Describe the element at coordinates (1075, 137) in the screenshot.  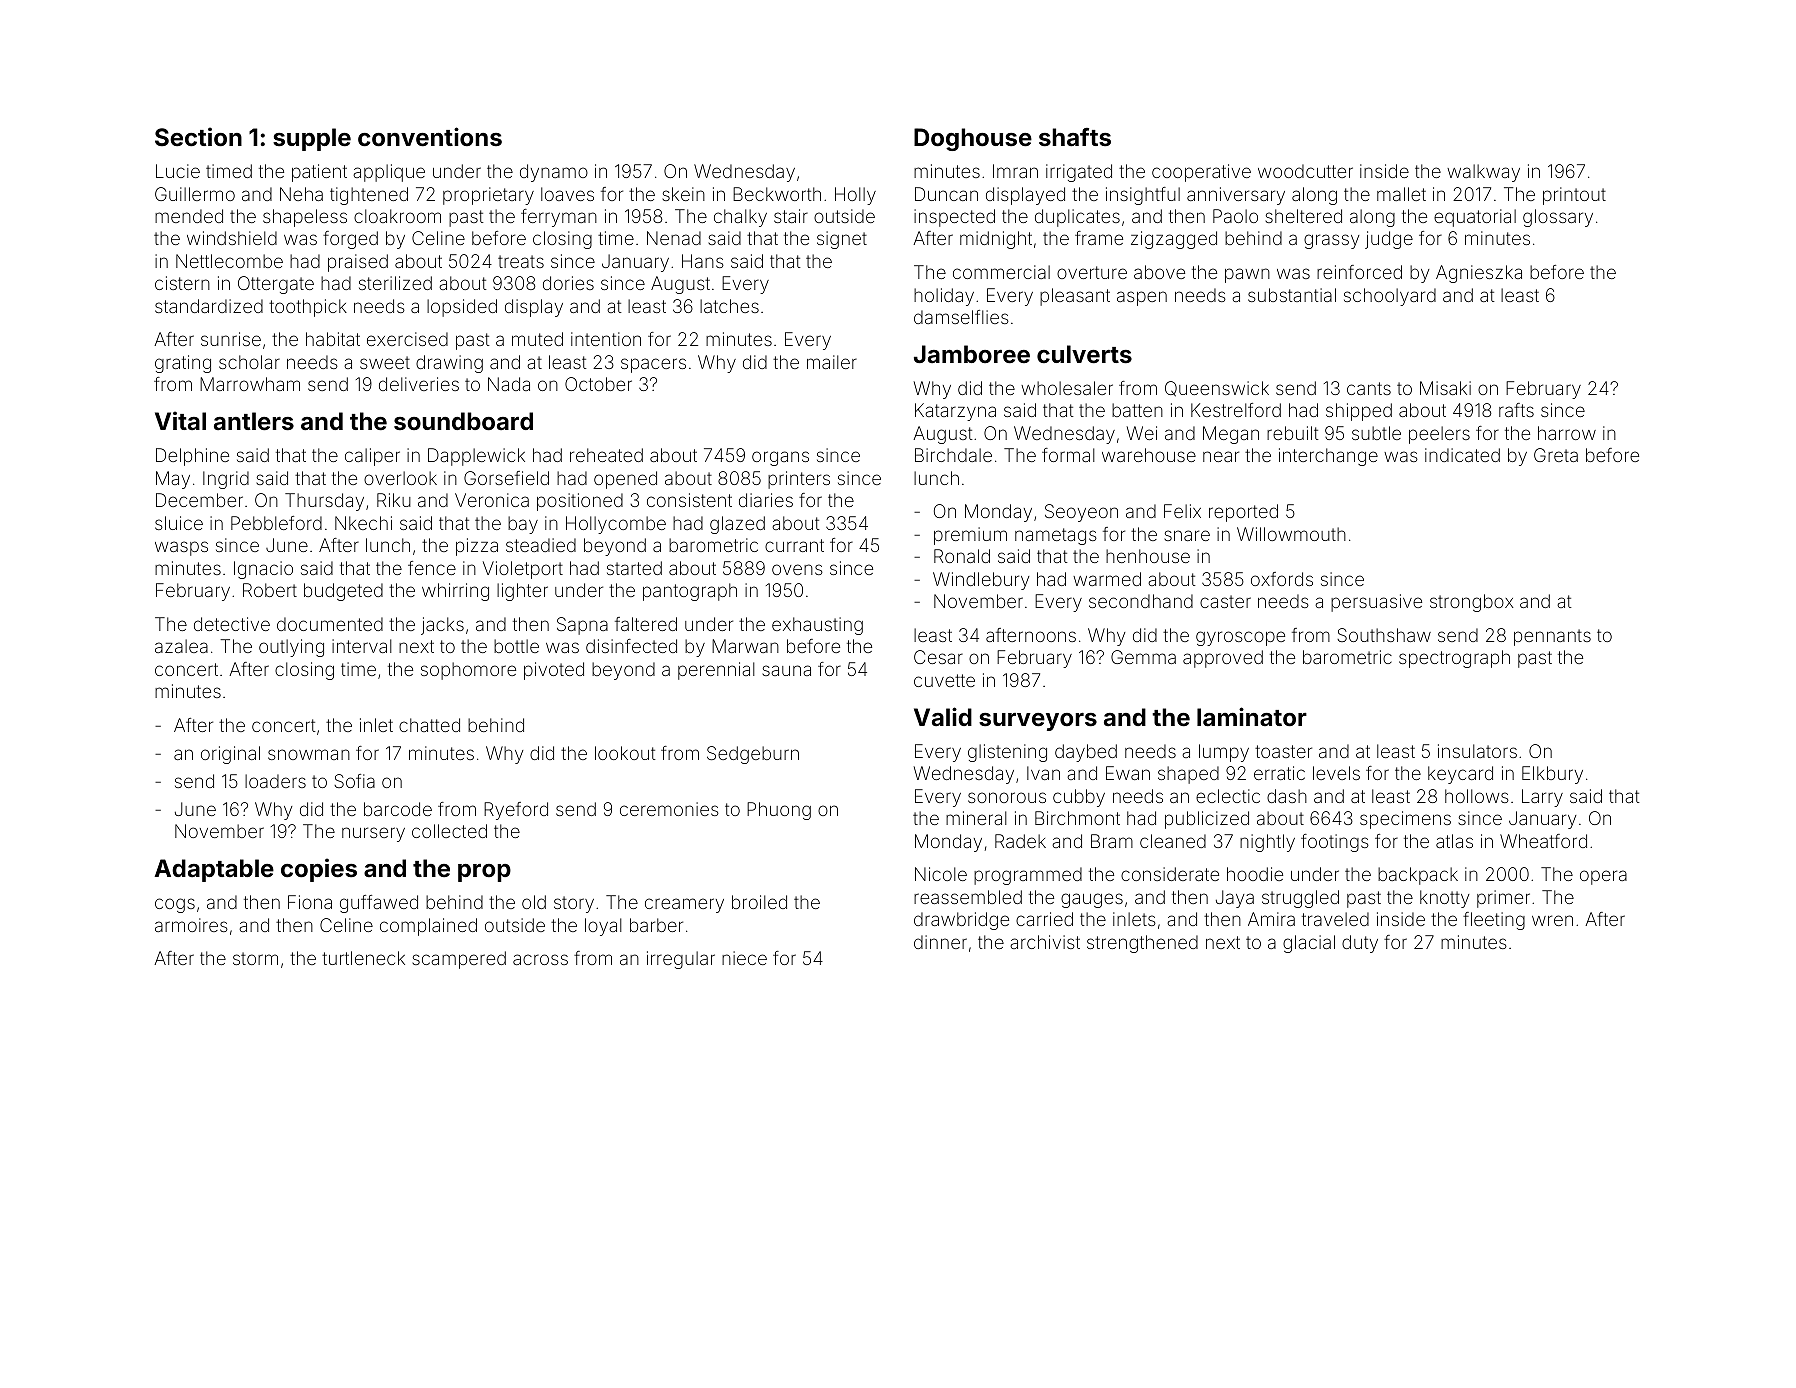
I see `shafts` at that location.
